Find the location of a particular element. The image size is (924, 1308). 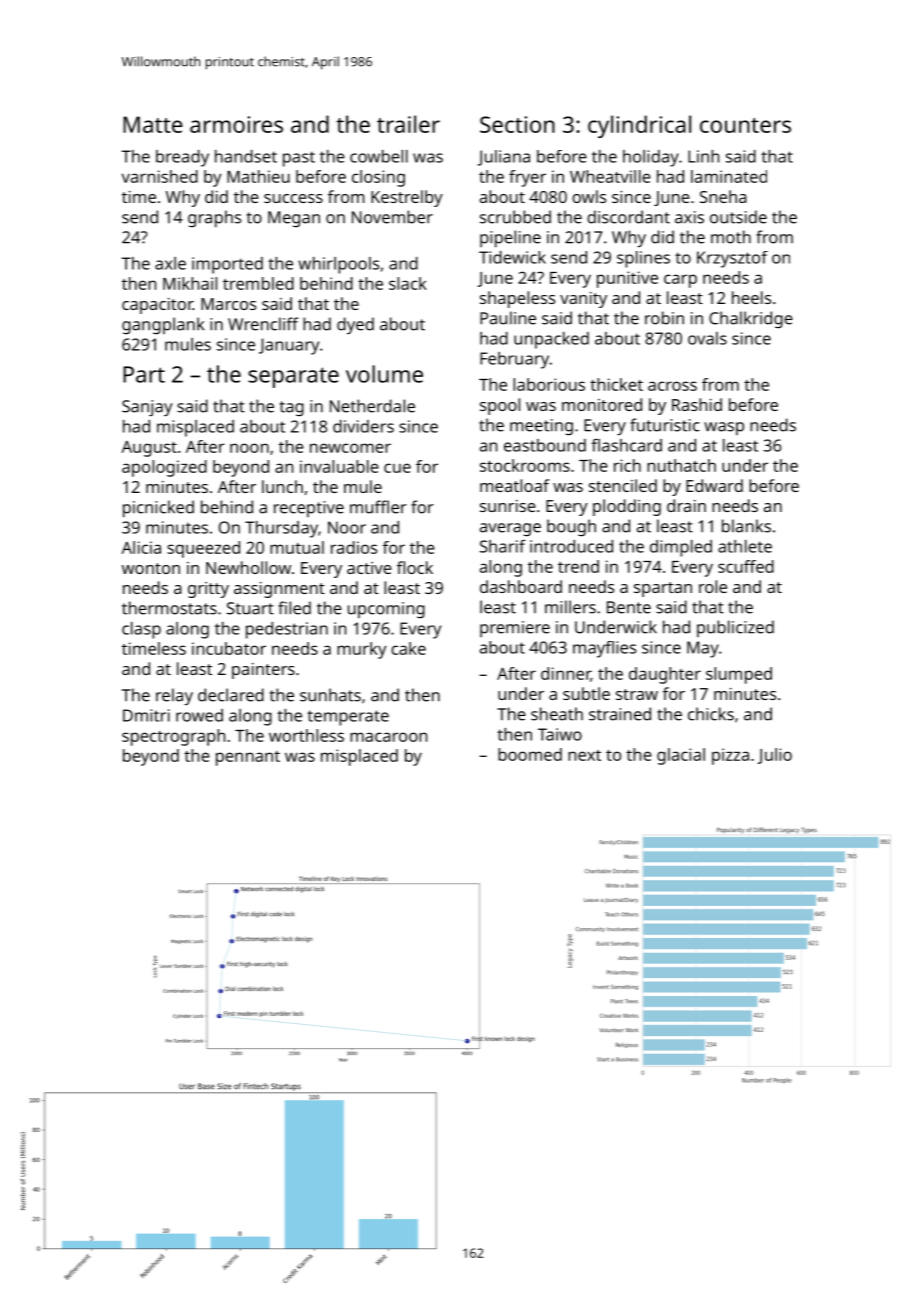

success is located at coordinates (293, 198).
